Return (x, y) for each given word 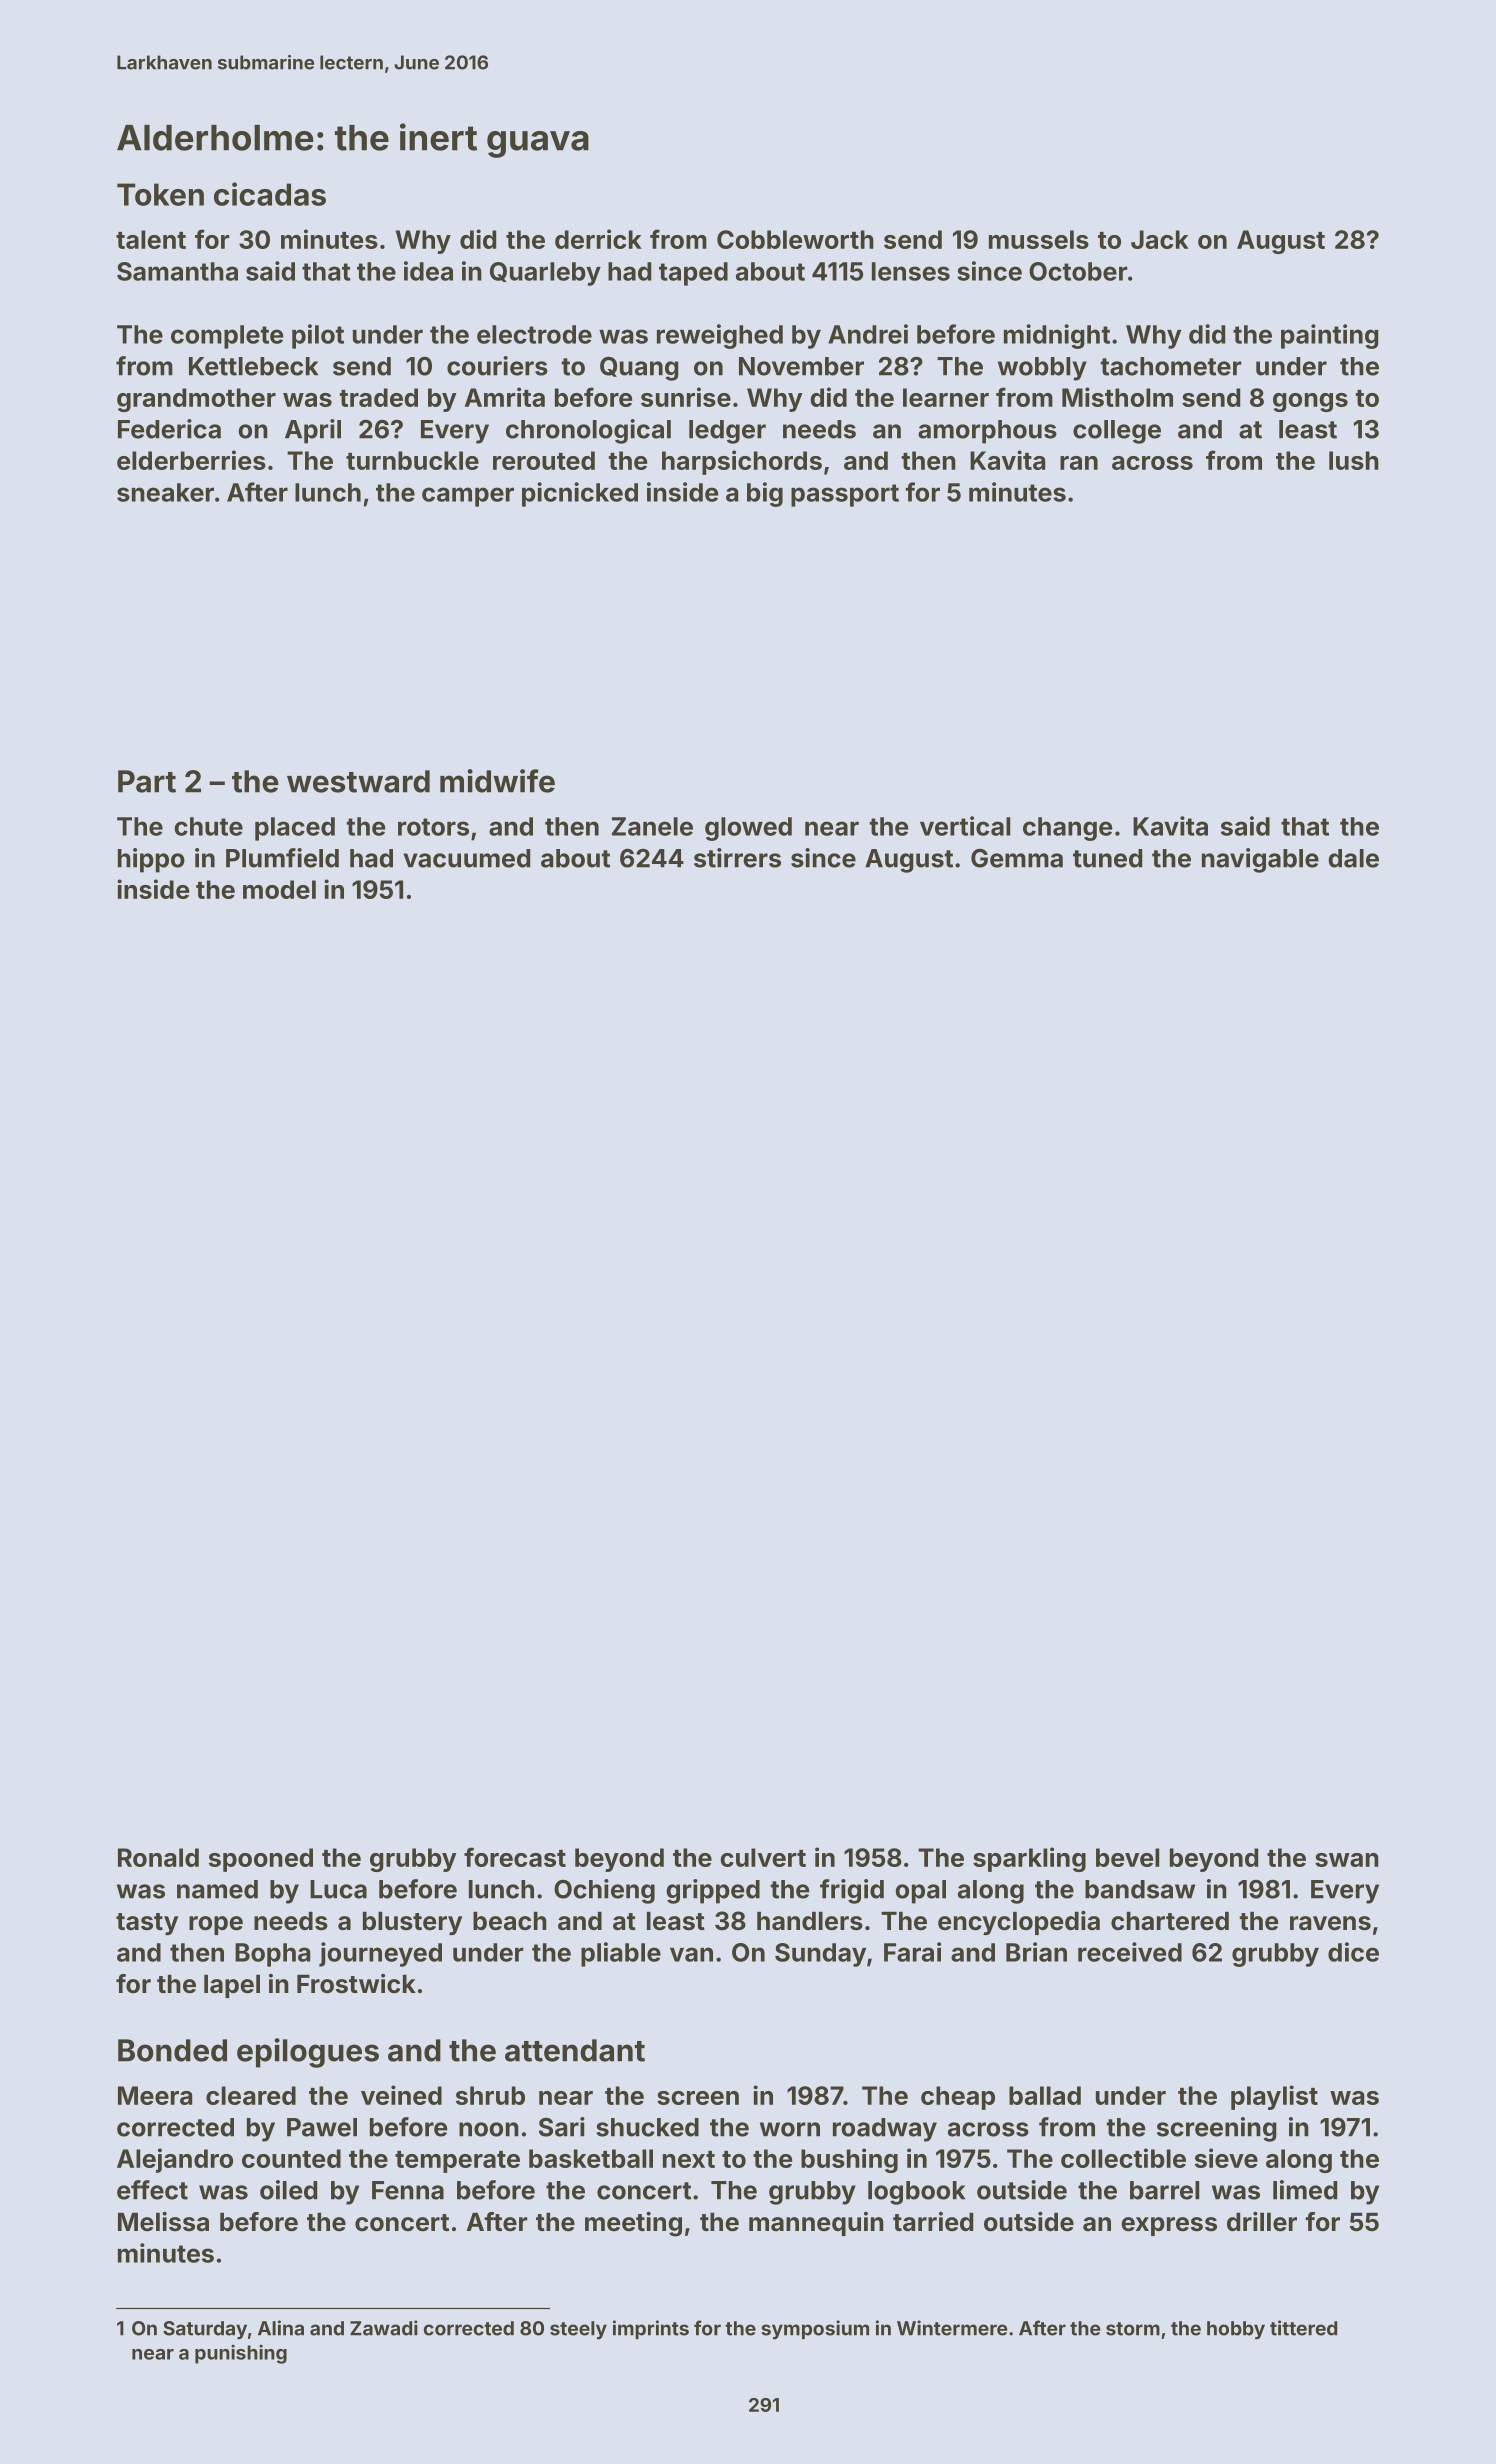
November (801, 366)
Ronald (158, 1857)
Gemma (1017, 858)
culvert (763, 1857)
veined (401, 2095)
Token (160, 194)
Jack (1160, 239)
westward (358, 781)
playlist (1274, 2097)
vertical (965, 826)
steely (578, 2330)
